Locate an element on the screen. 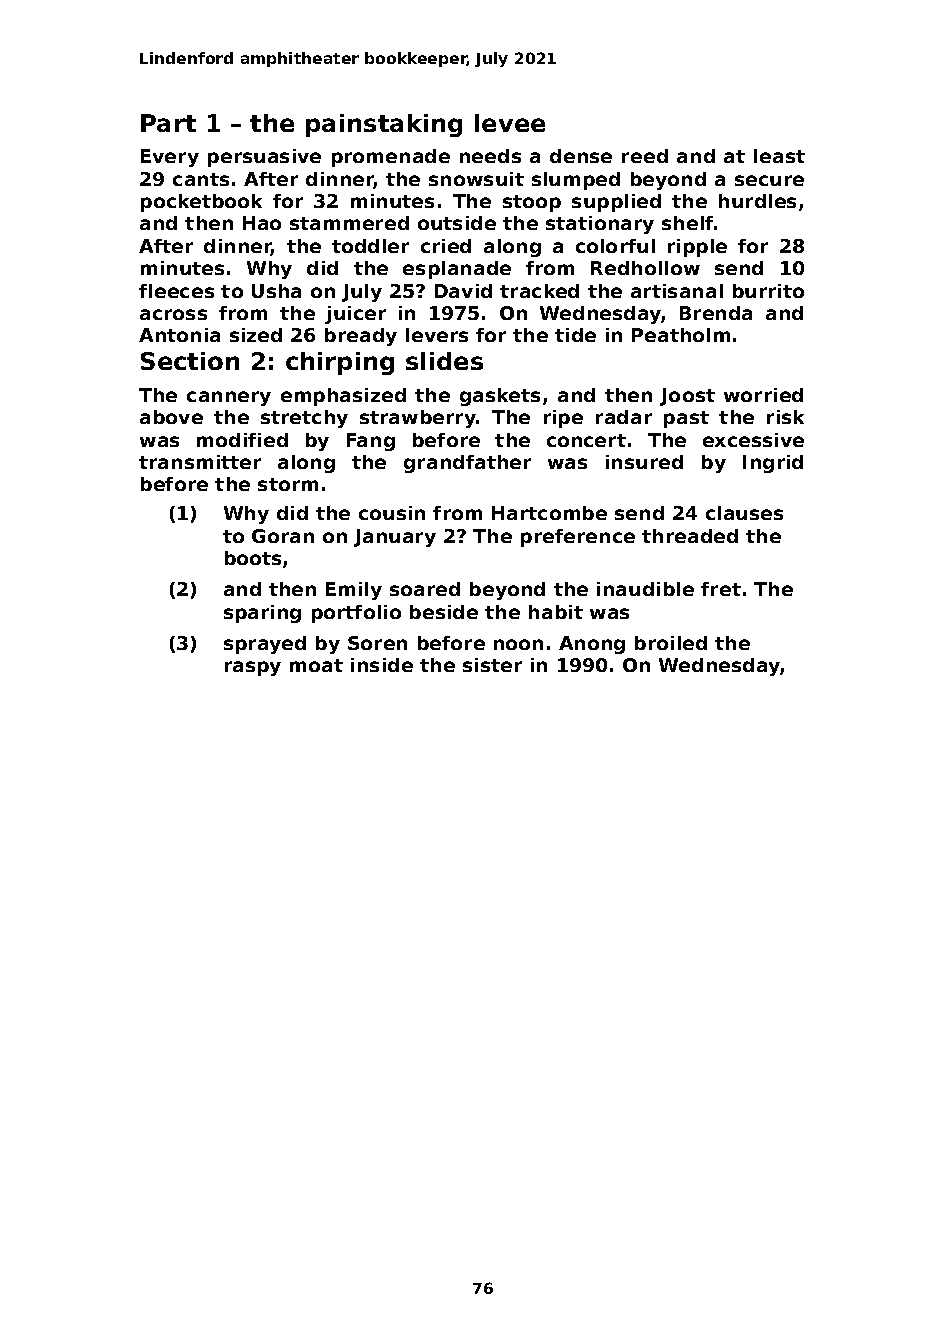  stretchy is located at coordinates (304, 419).
